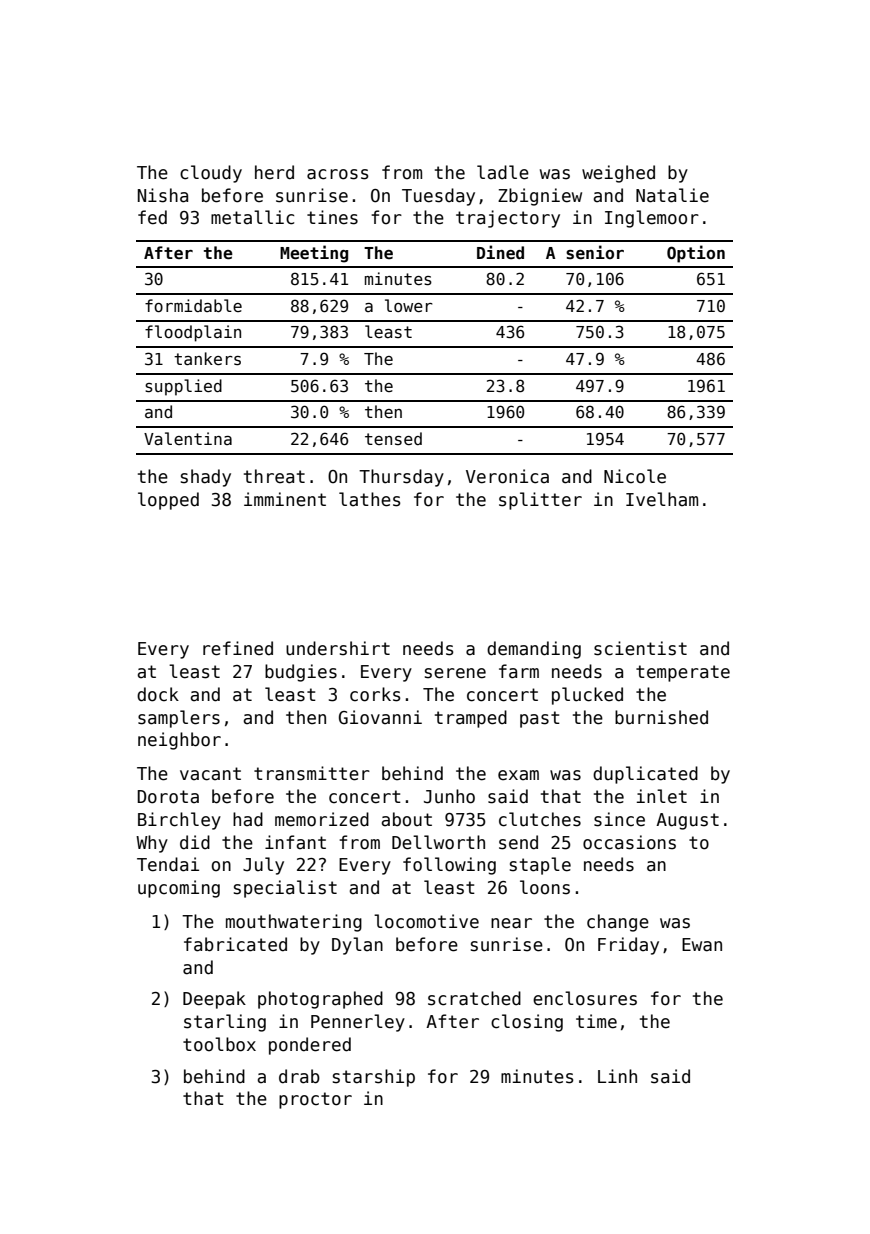  I want to click on samplers, so click(179, 719).
